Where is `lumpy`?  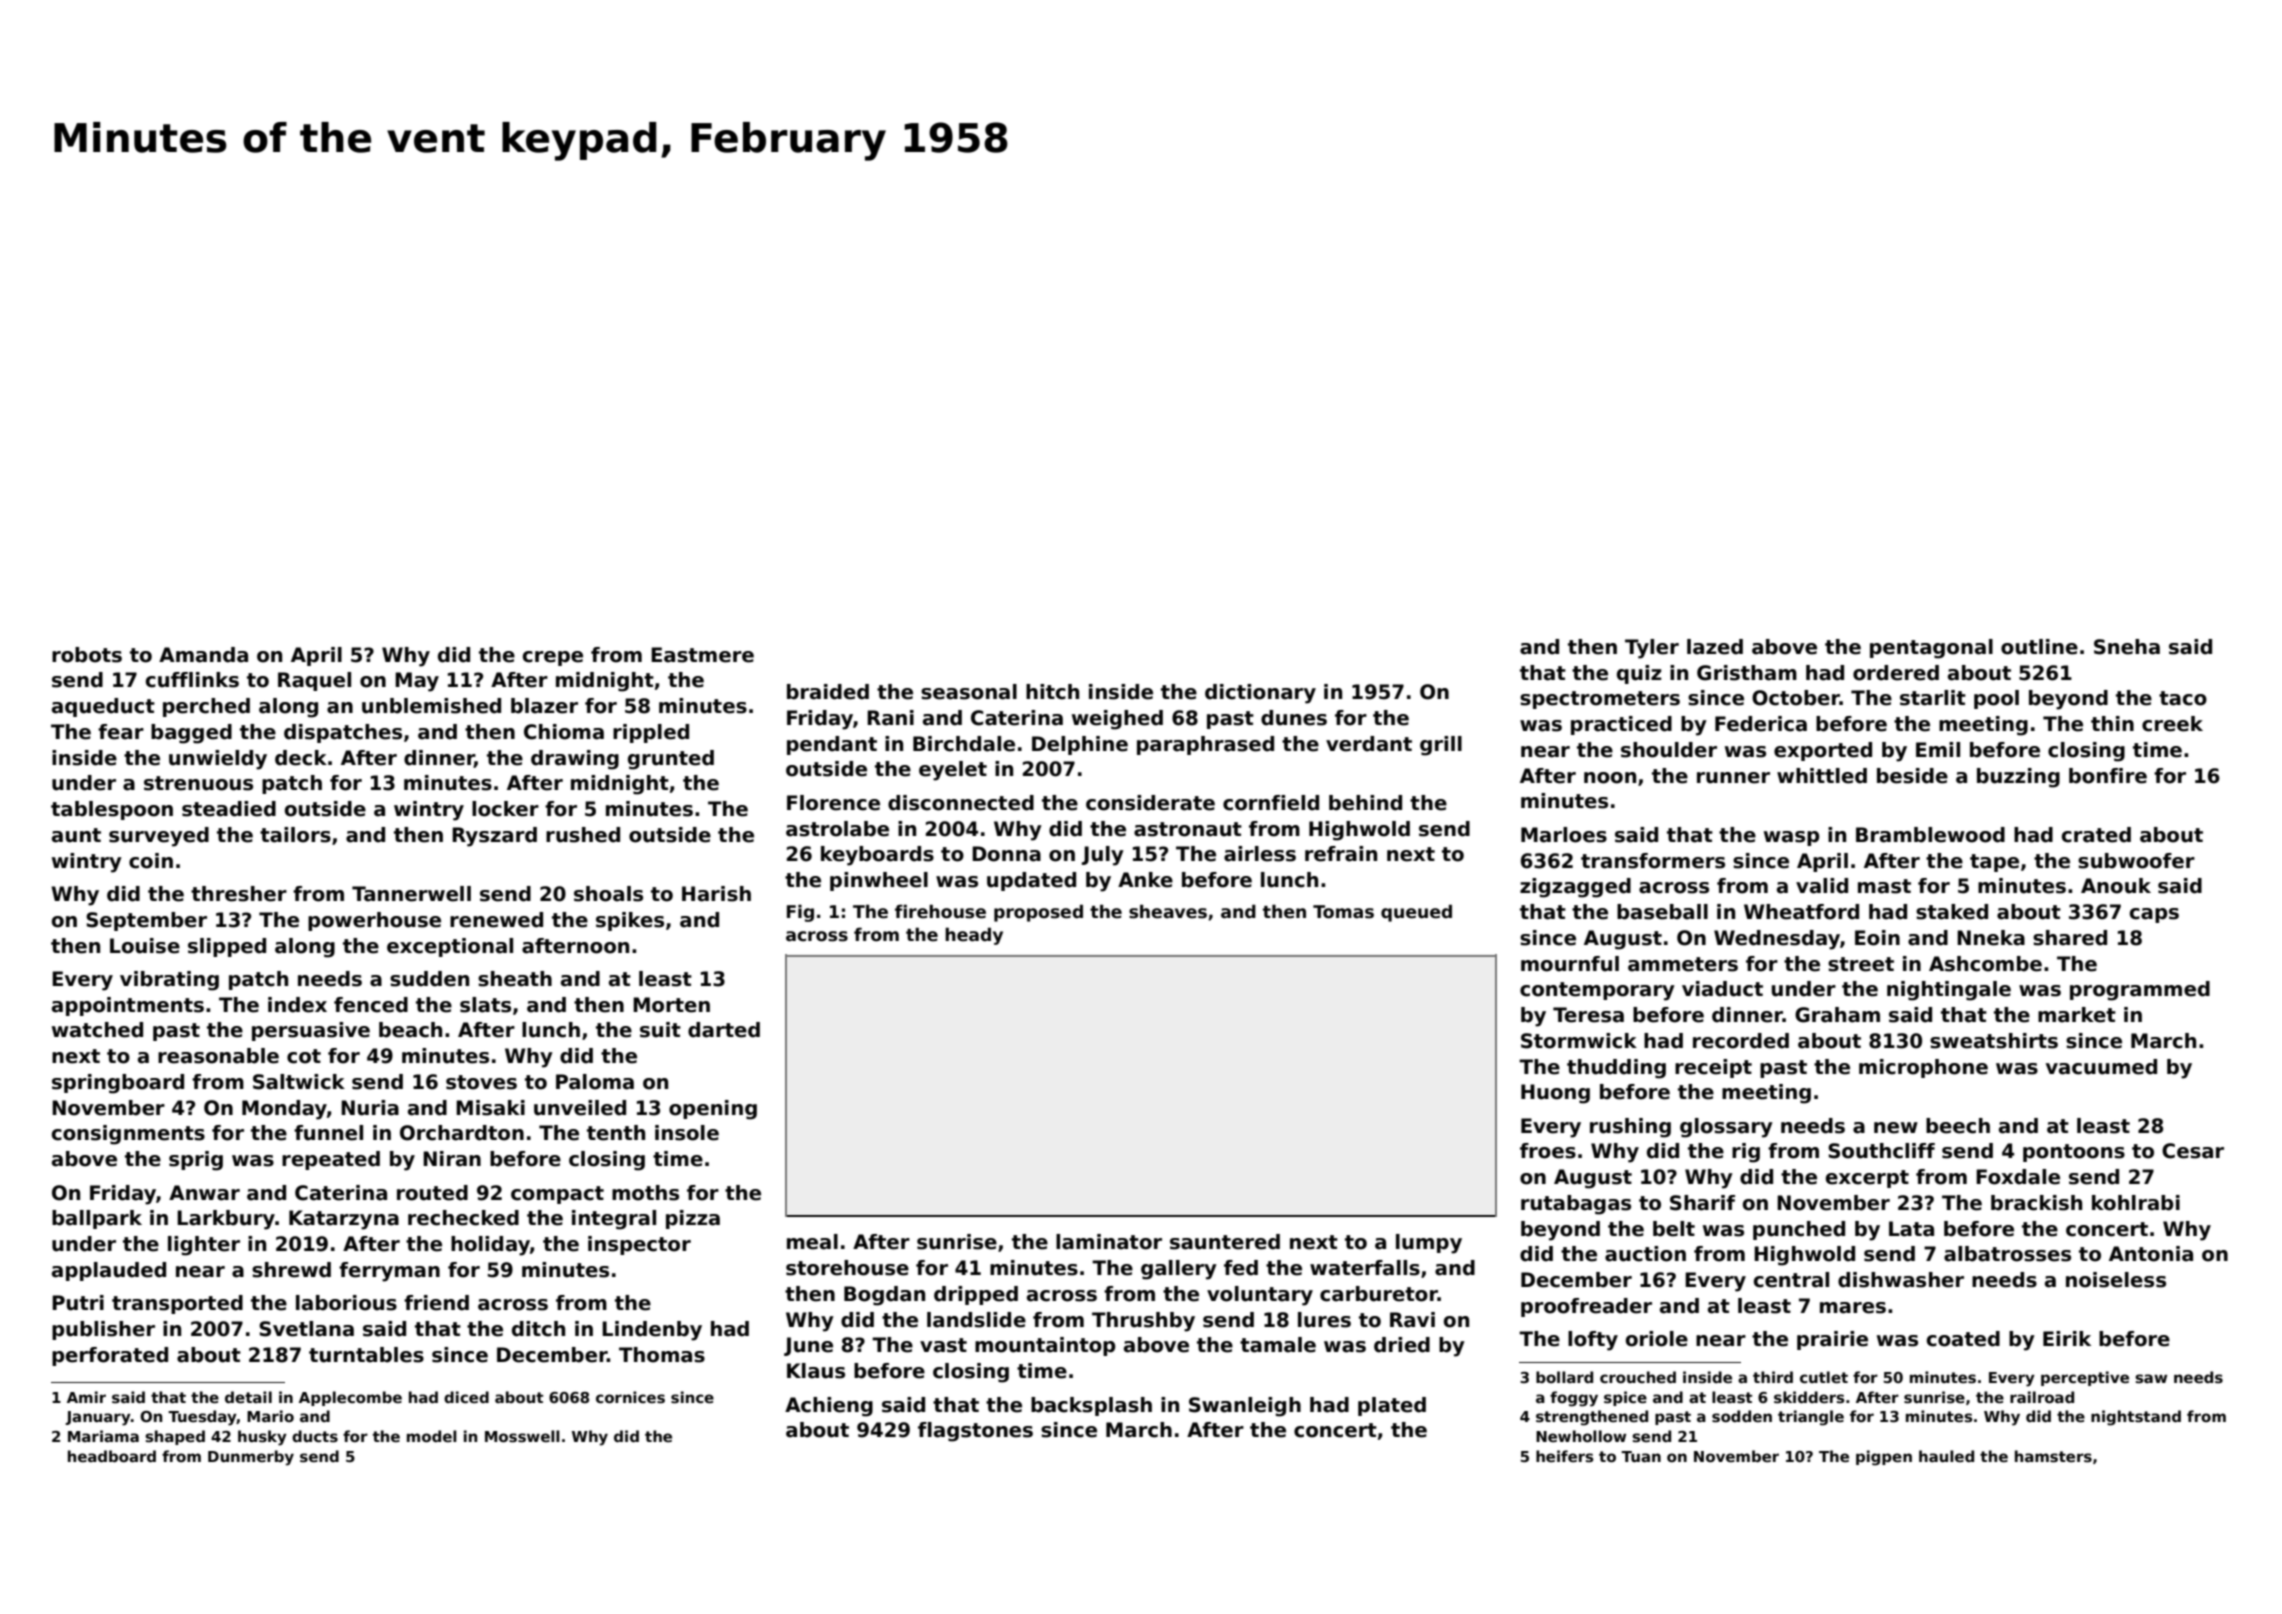 lumpy is located at coordinates (1429, 1244).
